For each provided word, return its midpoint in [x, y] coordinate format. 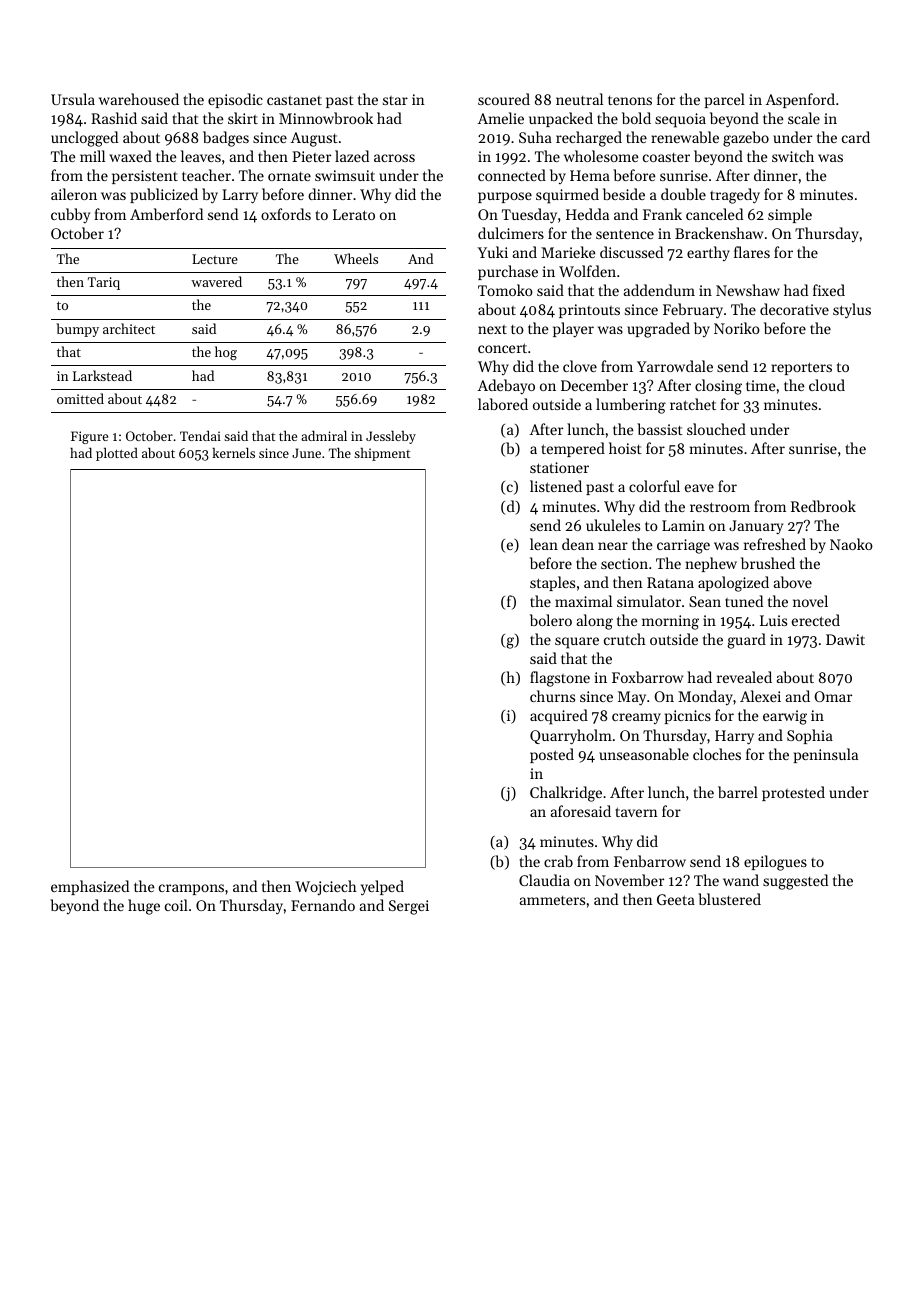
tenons [630, 100]
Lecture [215, 259]
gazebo [746, 139]
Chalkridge [566, 794]
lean [544, 544]
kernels [233, 452]
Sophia [810, 736]
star [395, 100]
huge [144, 907]
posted [552, 755]
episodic [235, 100]
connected [512, 175]
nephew [711, 564]
